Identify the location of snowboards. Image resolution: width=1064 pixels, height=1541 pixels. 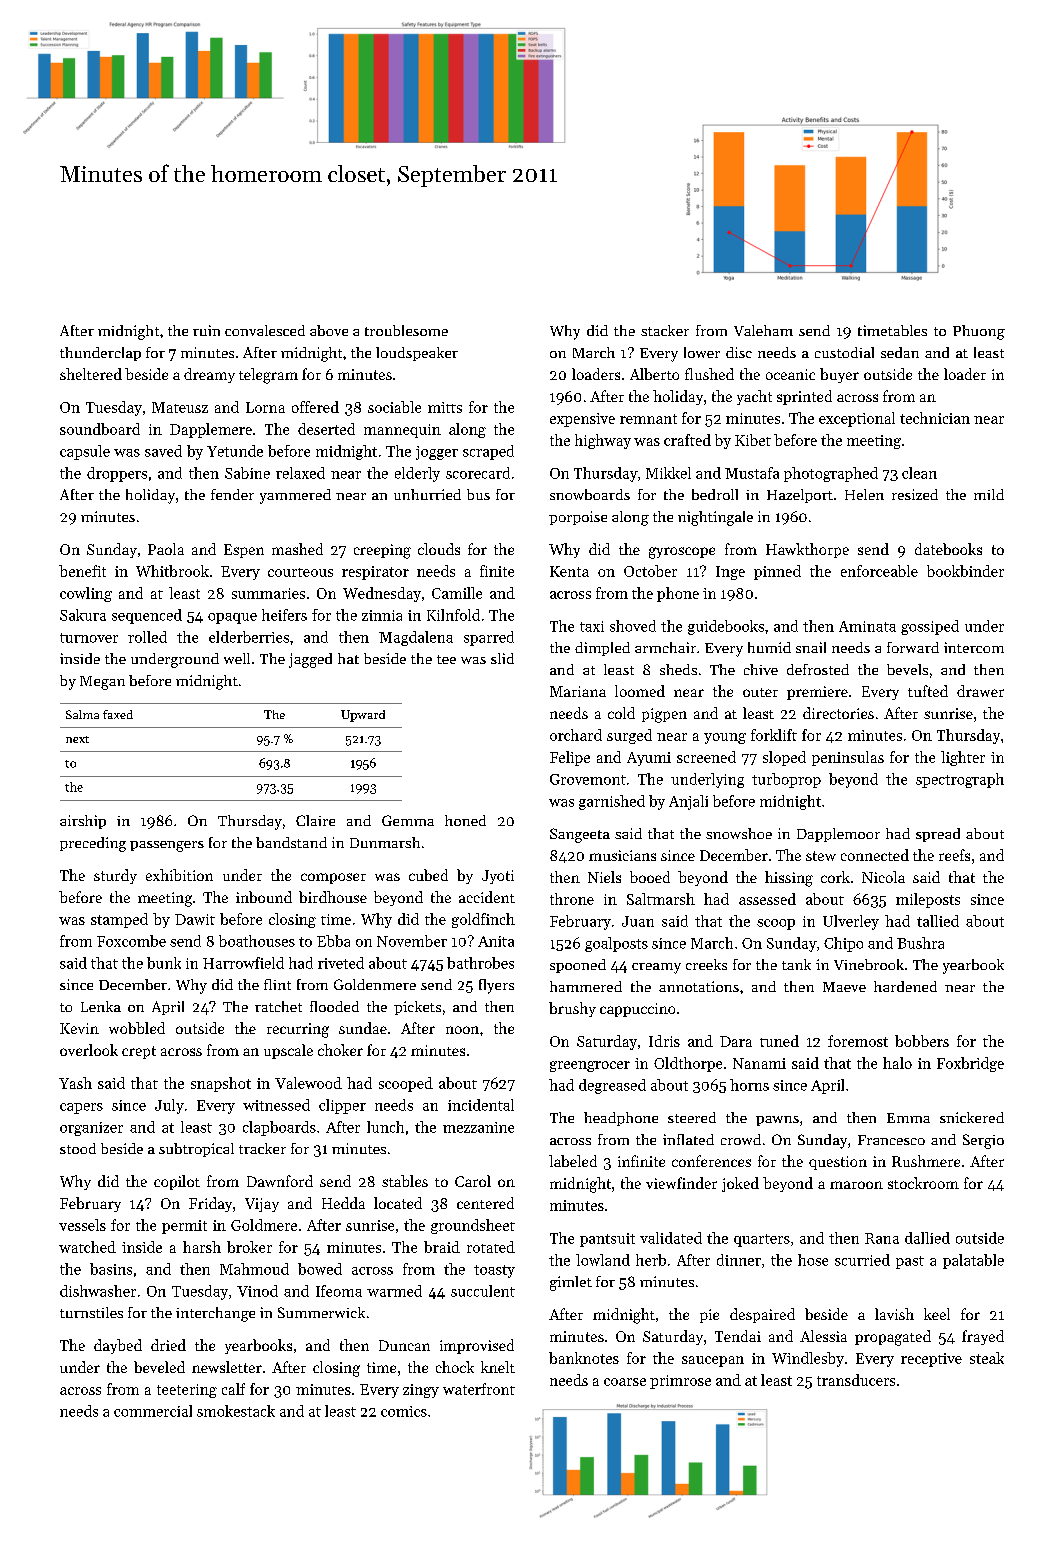
(590, 494).
